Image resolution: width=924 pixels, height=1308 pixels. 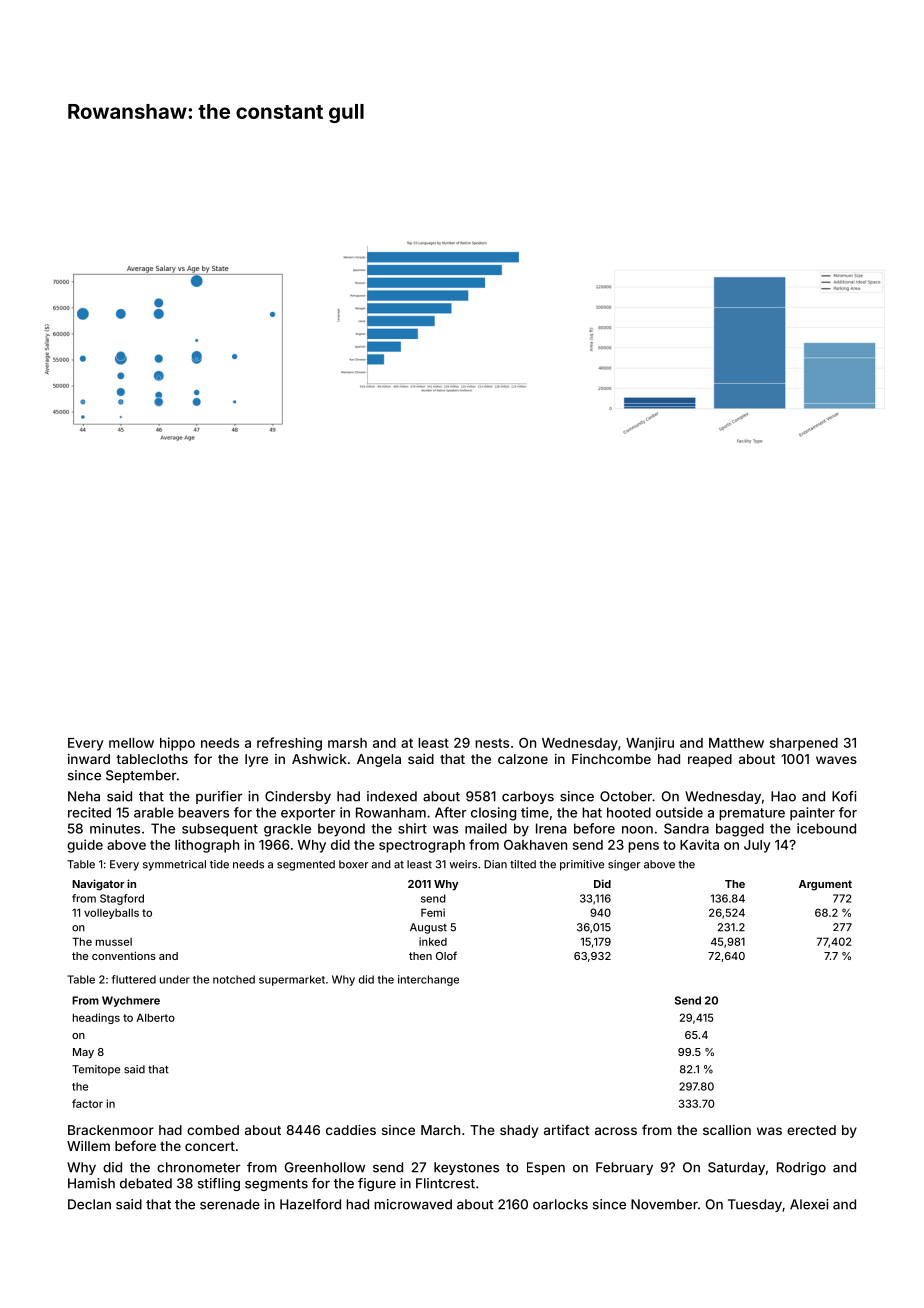 I want to click on Wanjiru, so click(x=650, y=744).
